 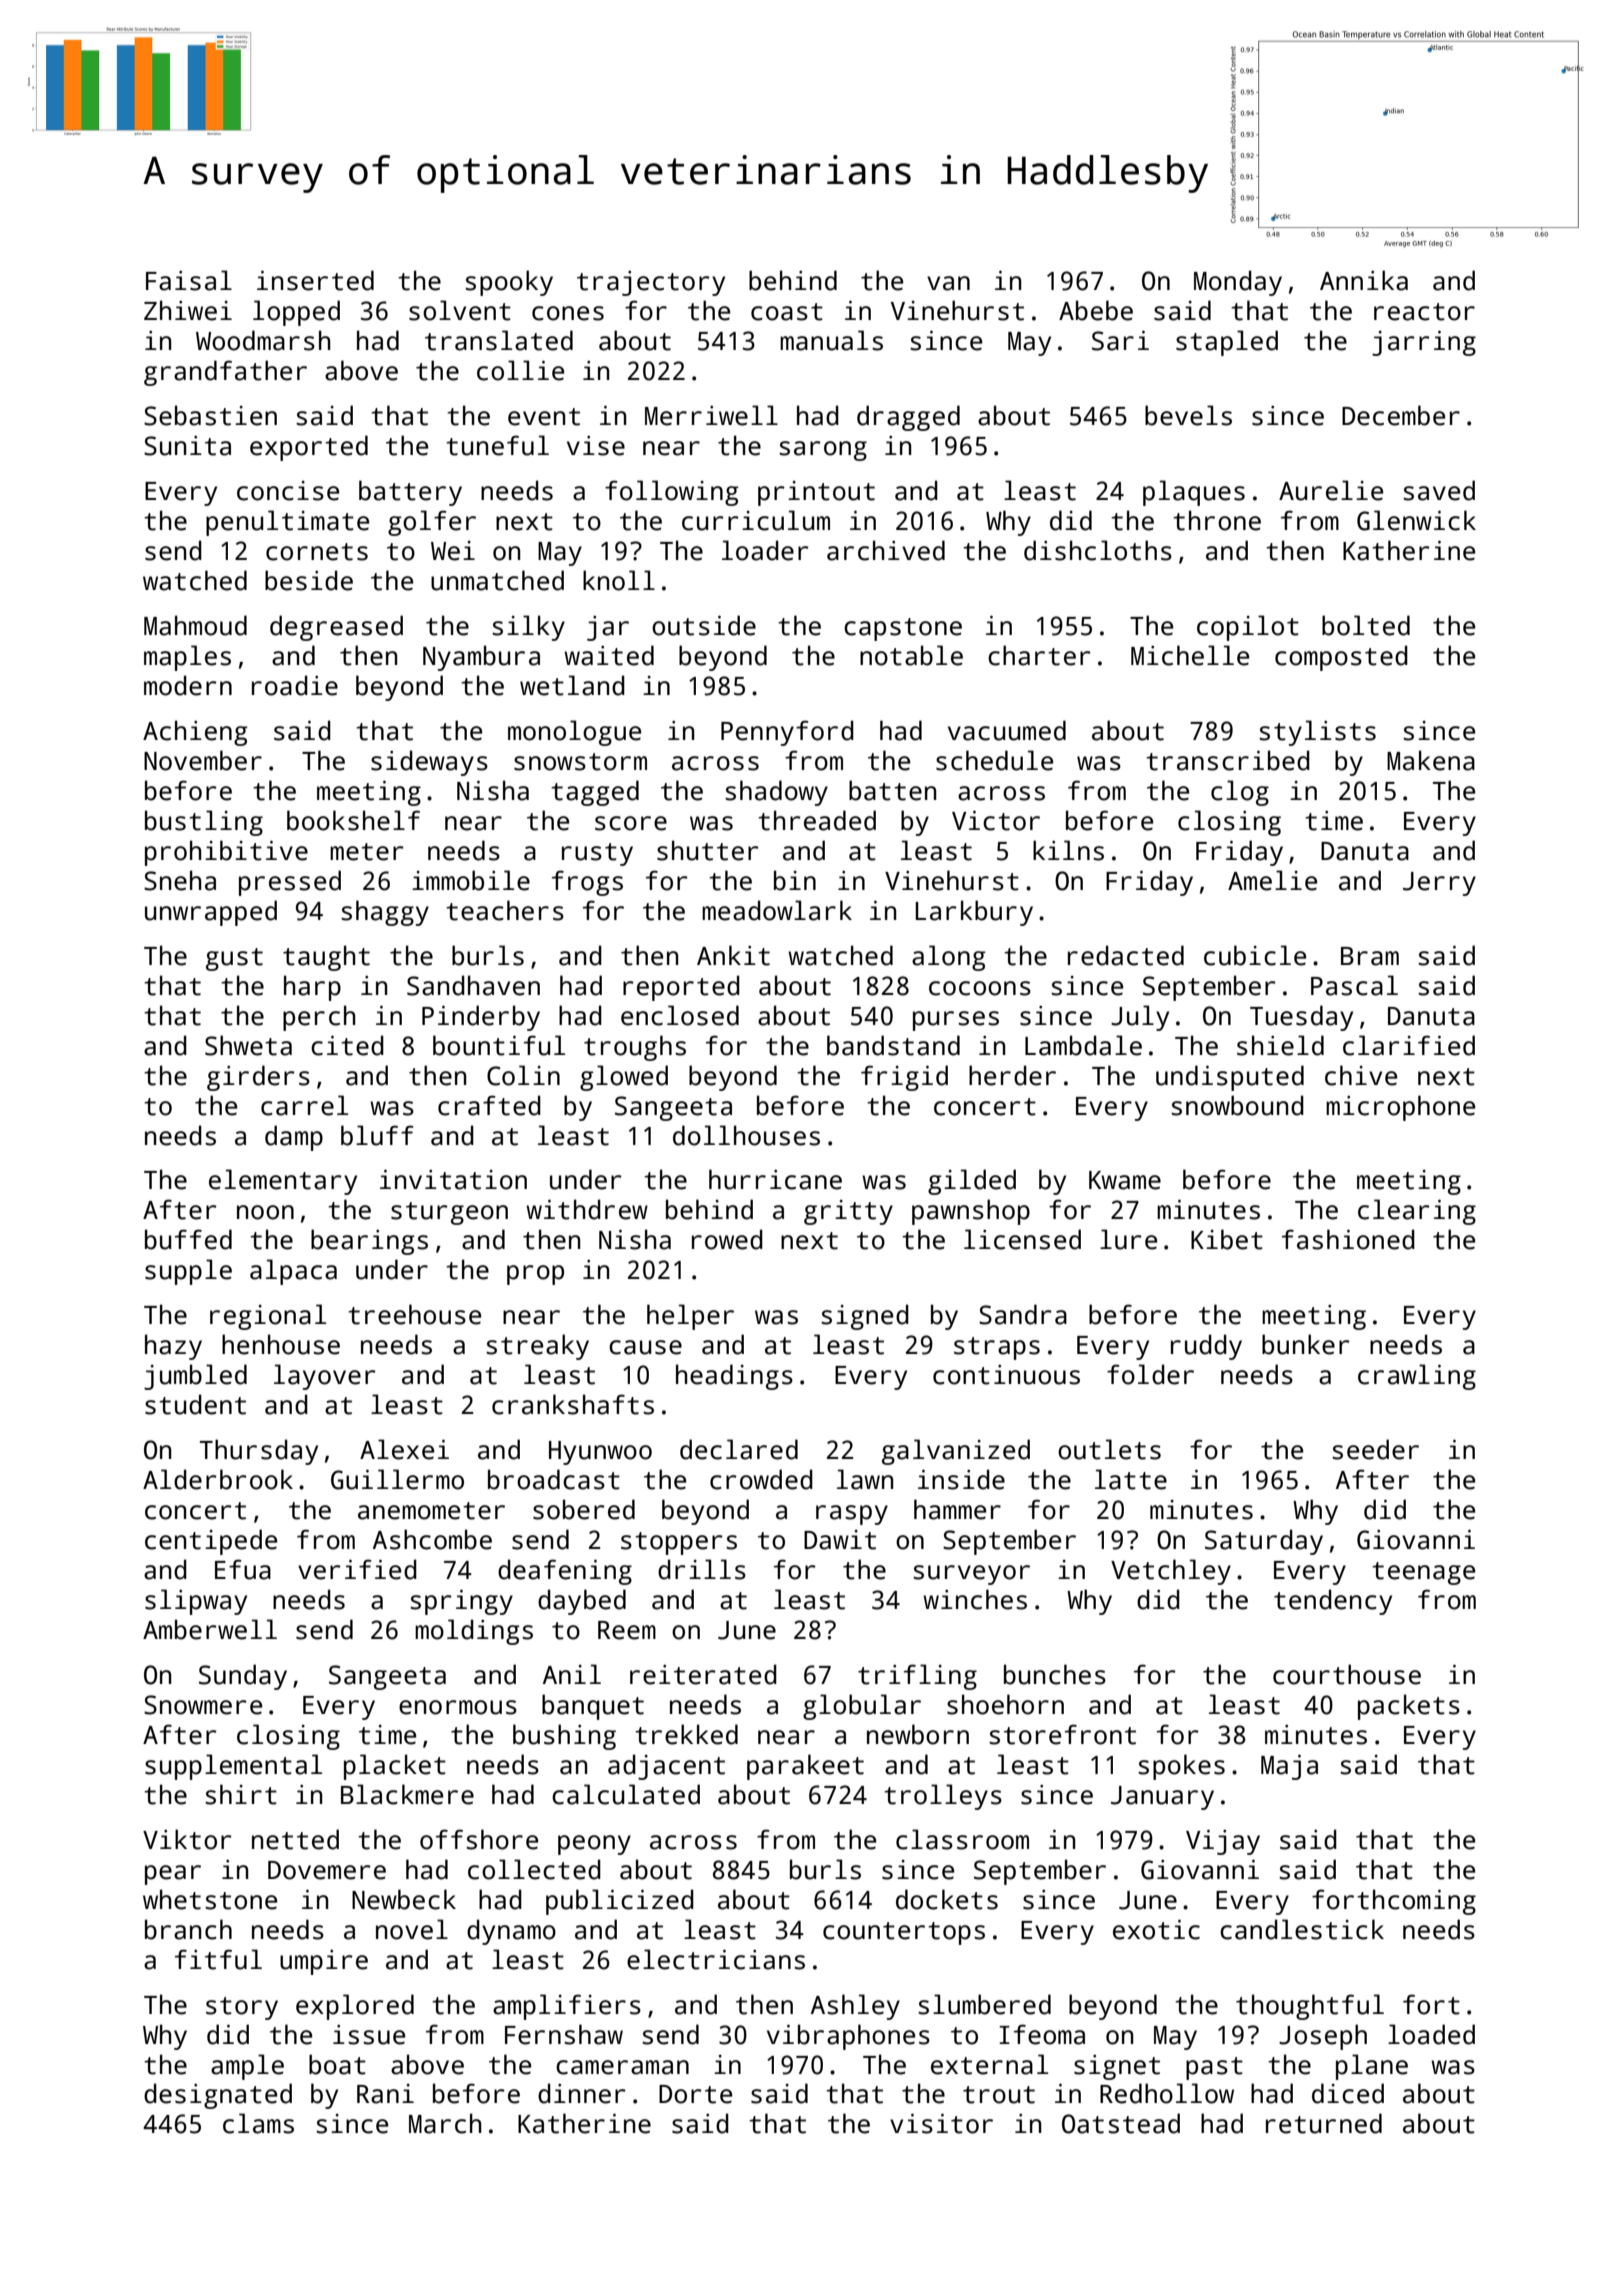 What do you see at coordinates (848, 2037) in the document?
I see `vibraphones` at bounding box center [848, 2037].
